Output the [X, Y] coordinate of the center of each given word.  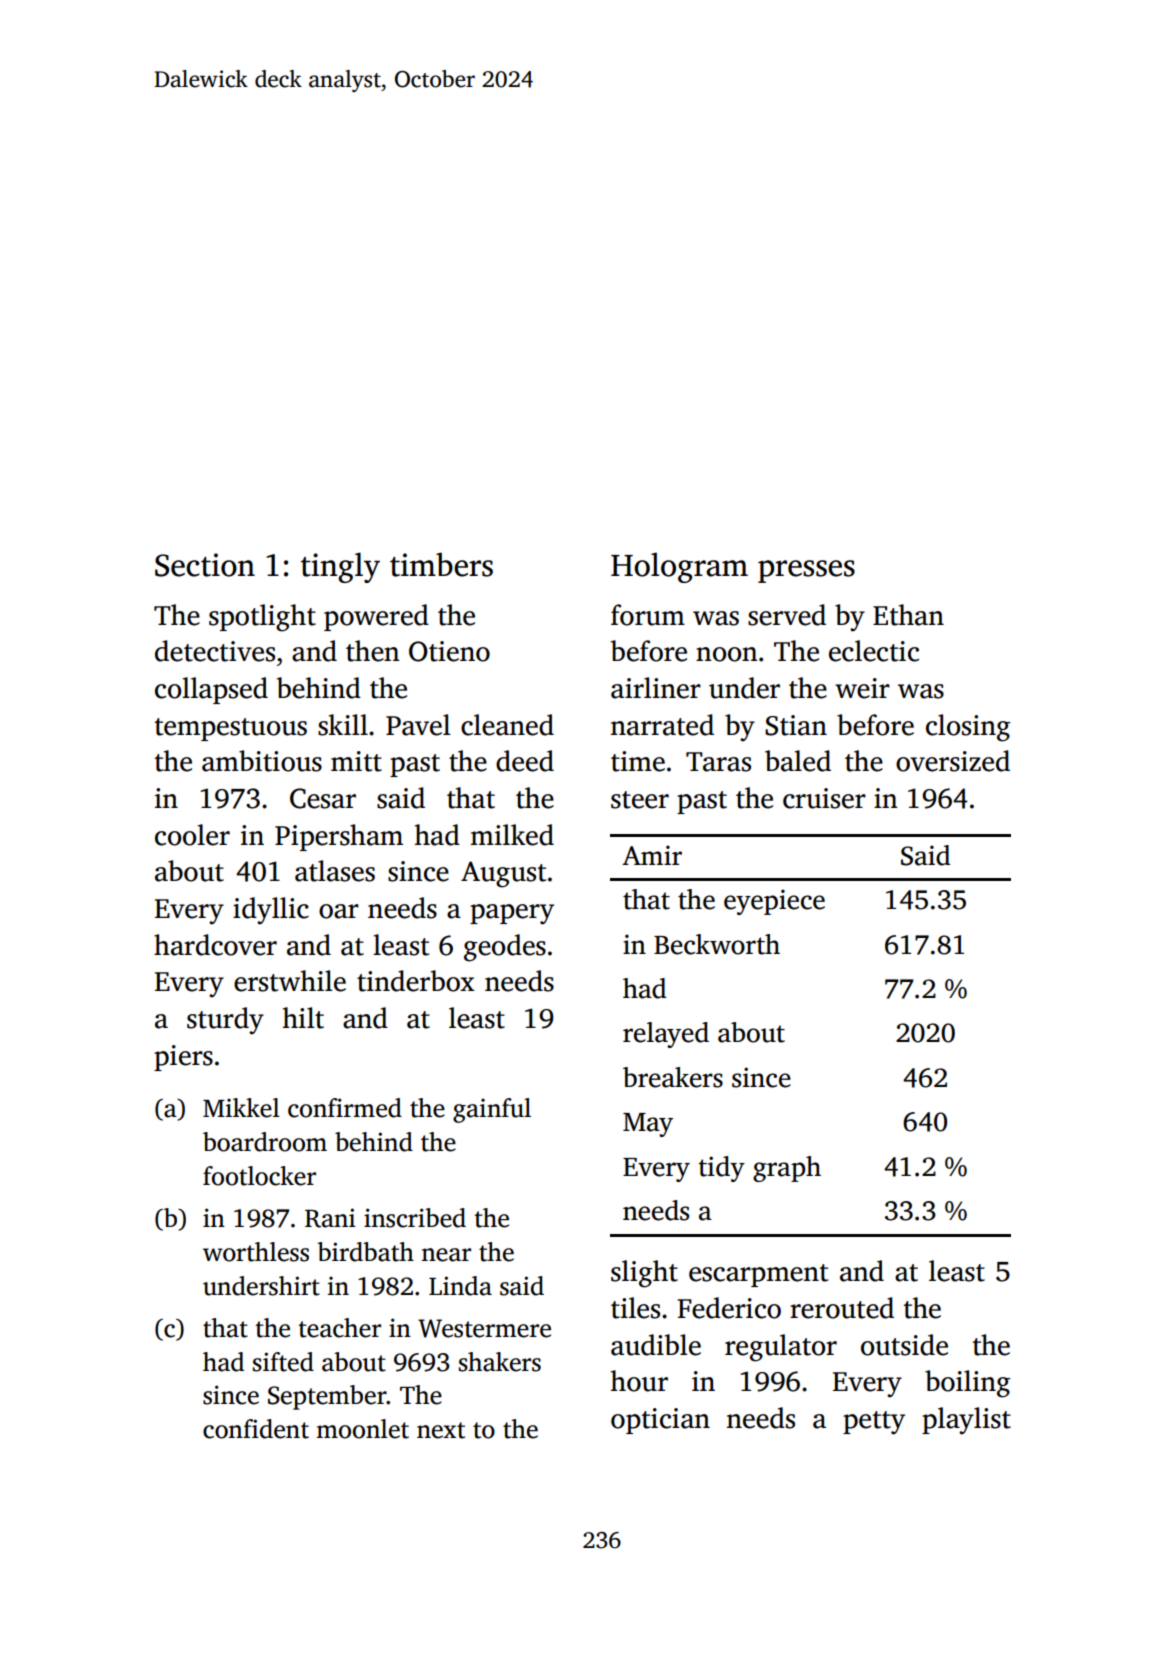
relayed [666, 1035]
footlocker [259, 1176]
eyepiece [774, 902]
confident [256, 1429]
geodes [505, 948]
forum [648, 615]
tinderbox [416, 981]
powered [376, 617]
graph [787, 1169]
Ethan [908, 615]
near [446, 1255]
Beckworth [717, 944]
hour [639, 1381]
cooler [192, 835]
